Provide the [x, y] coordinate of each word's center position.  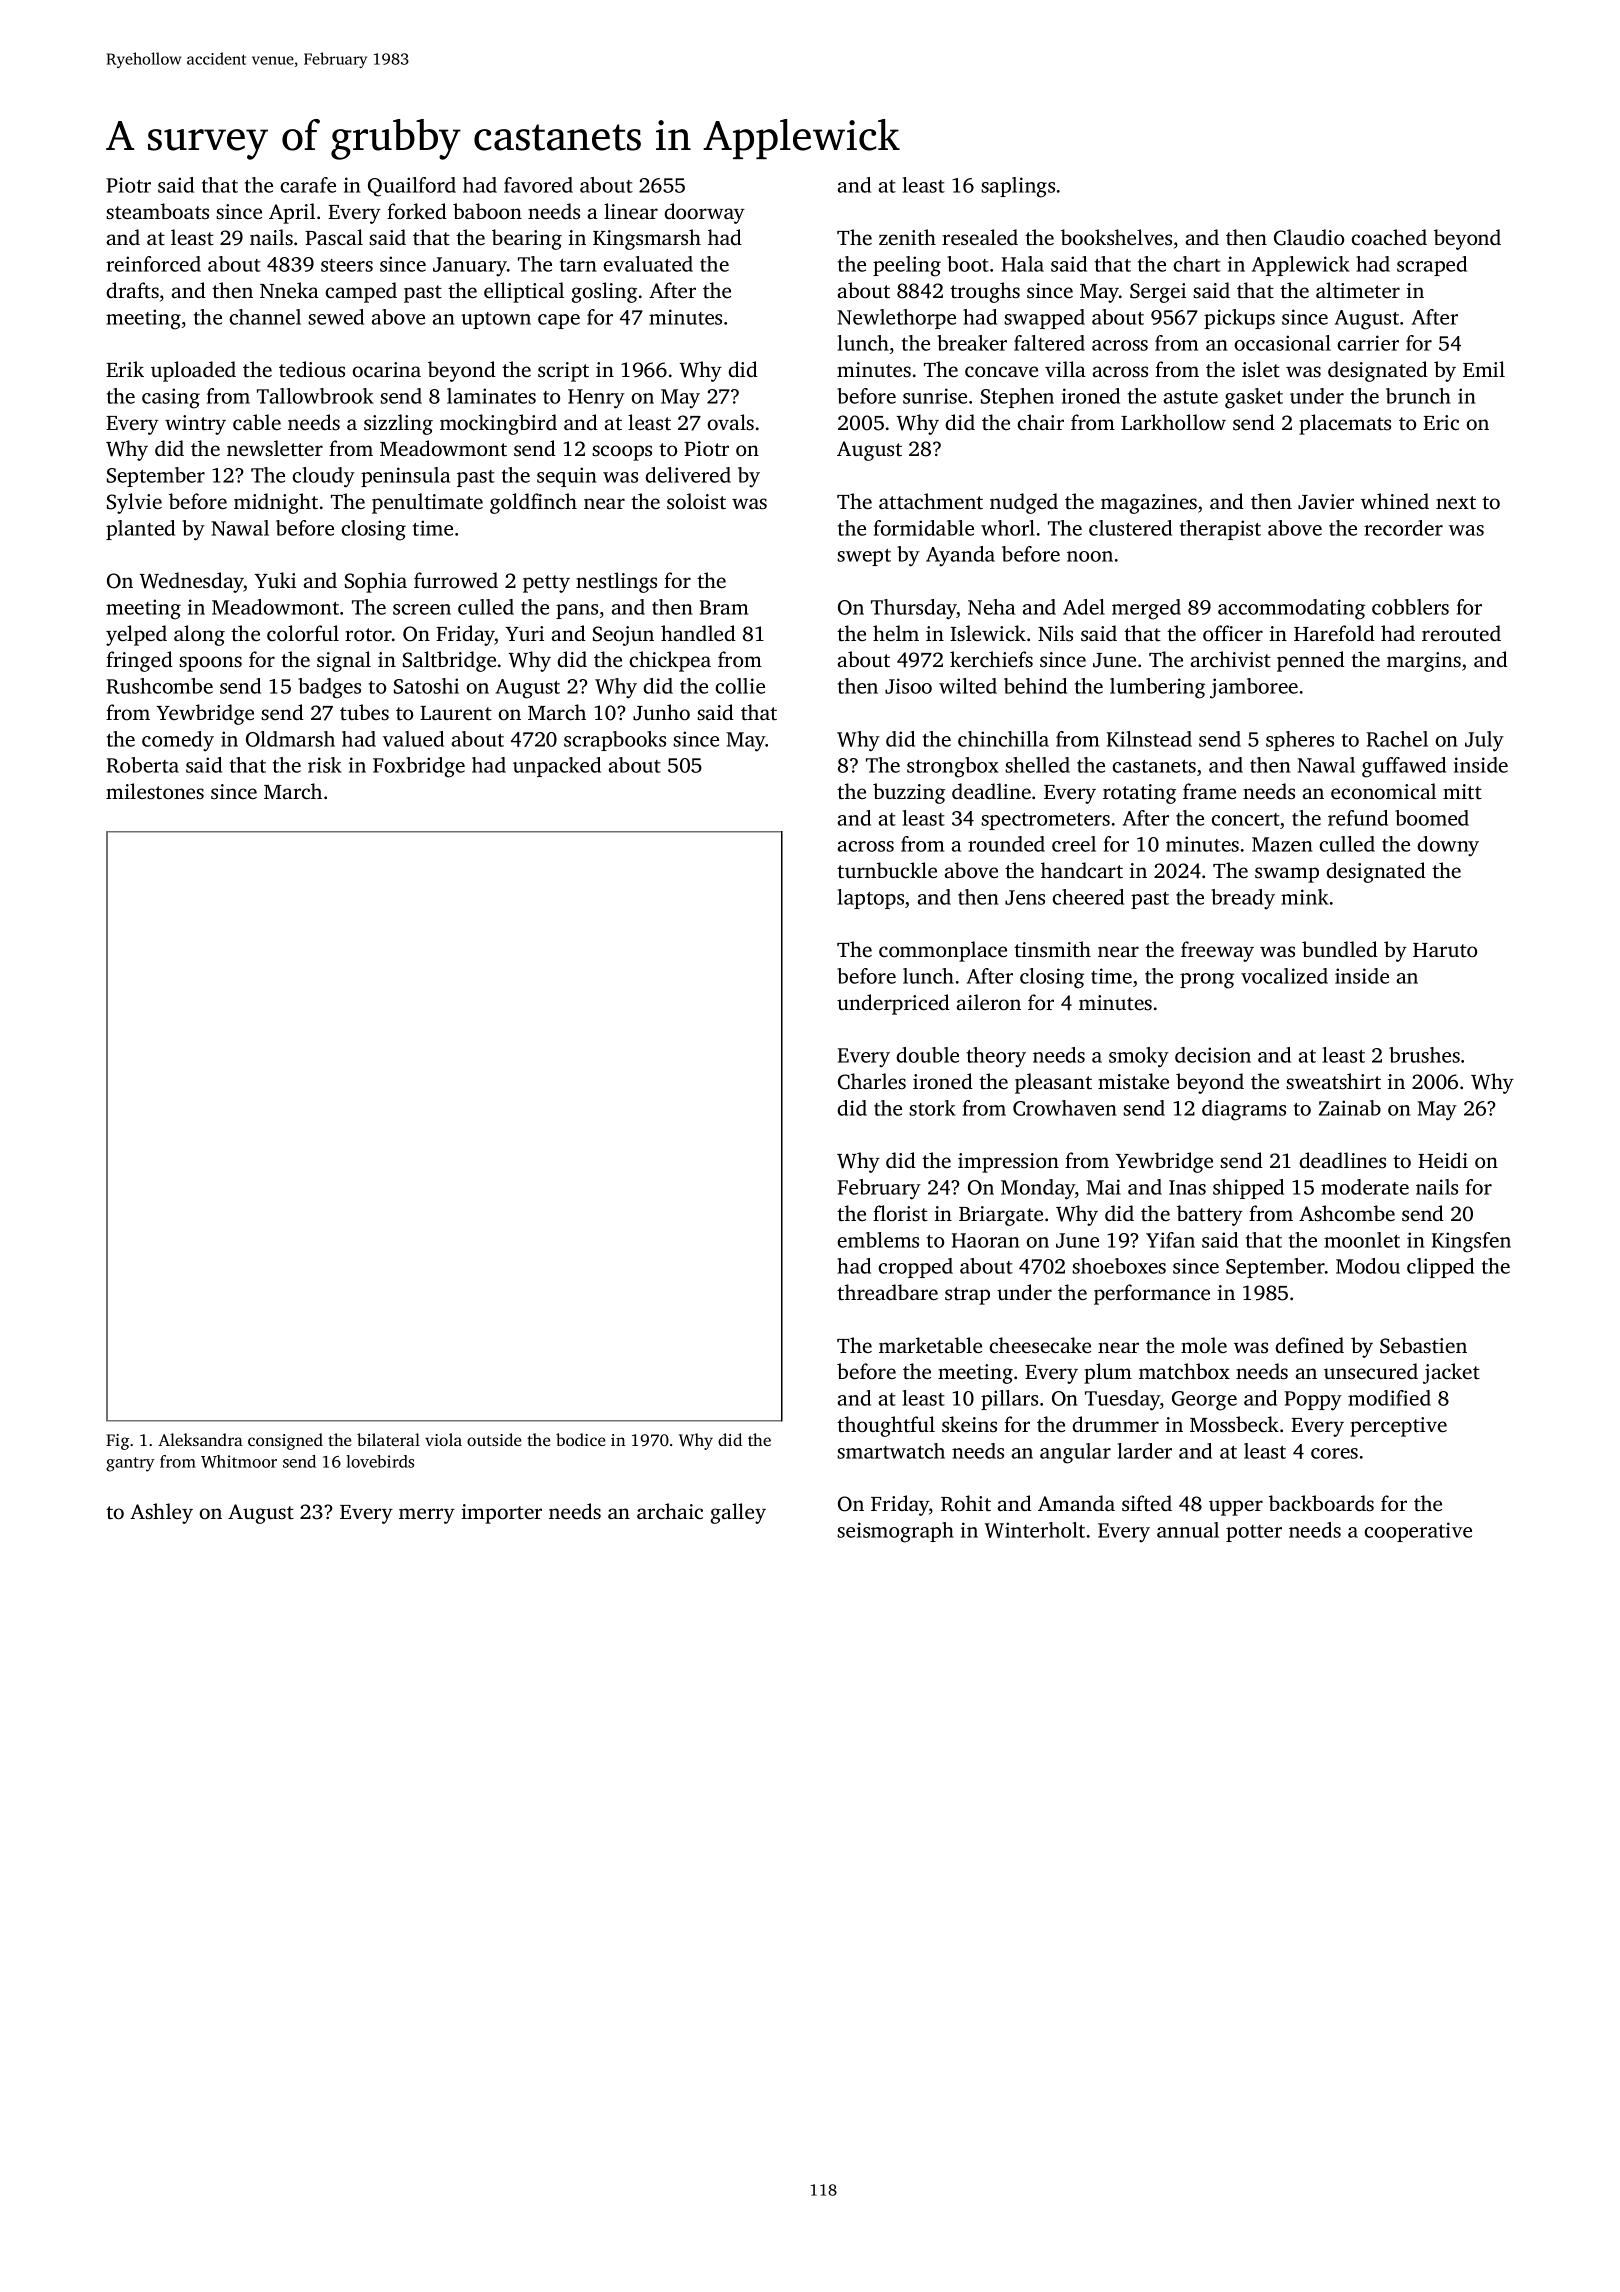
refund [1358, 818]
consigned [285, 1441]
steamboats [157, 211]
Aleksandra [200, 1439]
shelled [1037, 765]
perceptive [1398, 1427]
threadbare [887, 1292]
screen [422, 609]
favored [538, 185]
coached [1389, 237]
